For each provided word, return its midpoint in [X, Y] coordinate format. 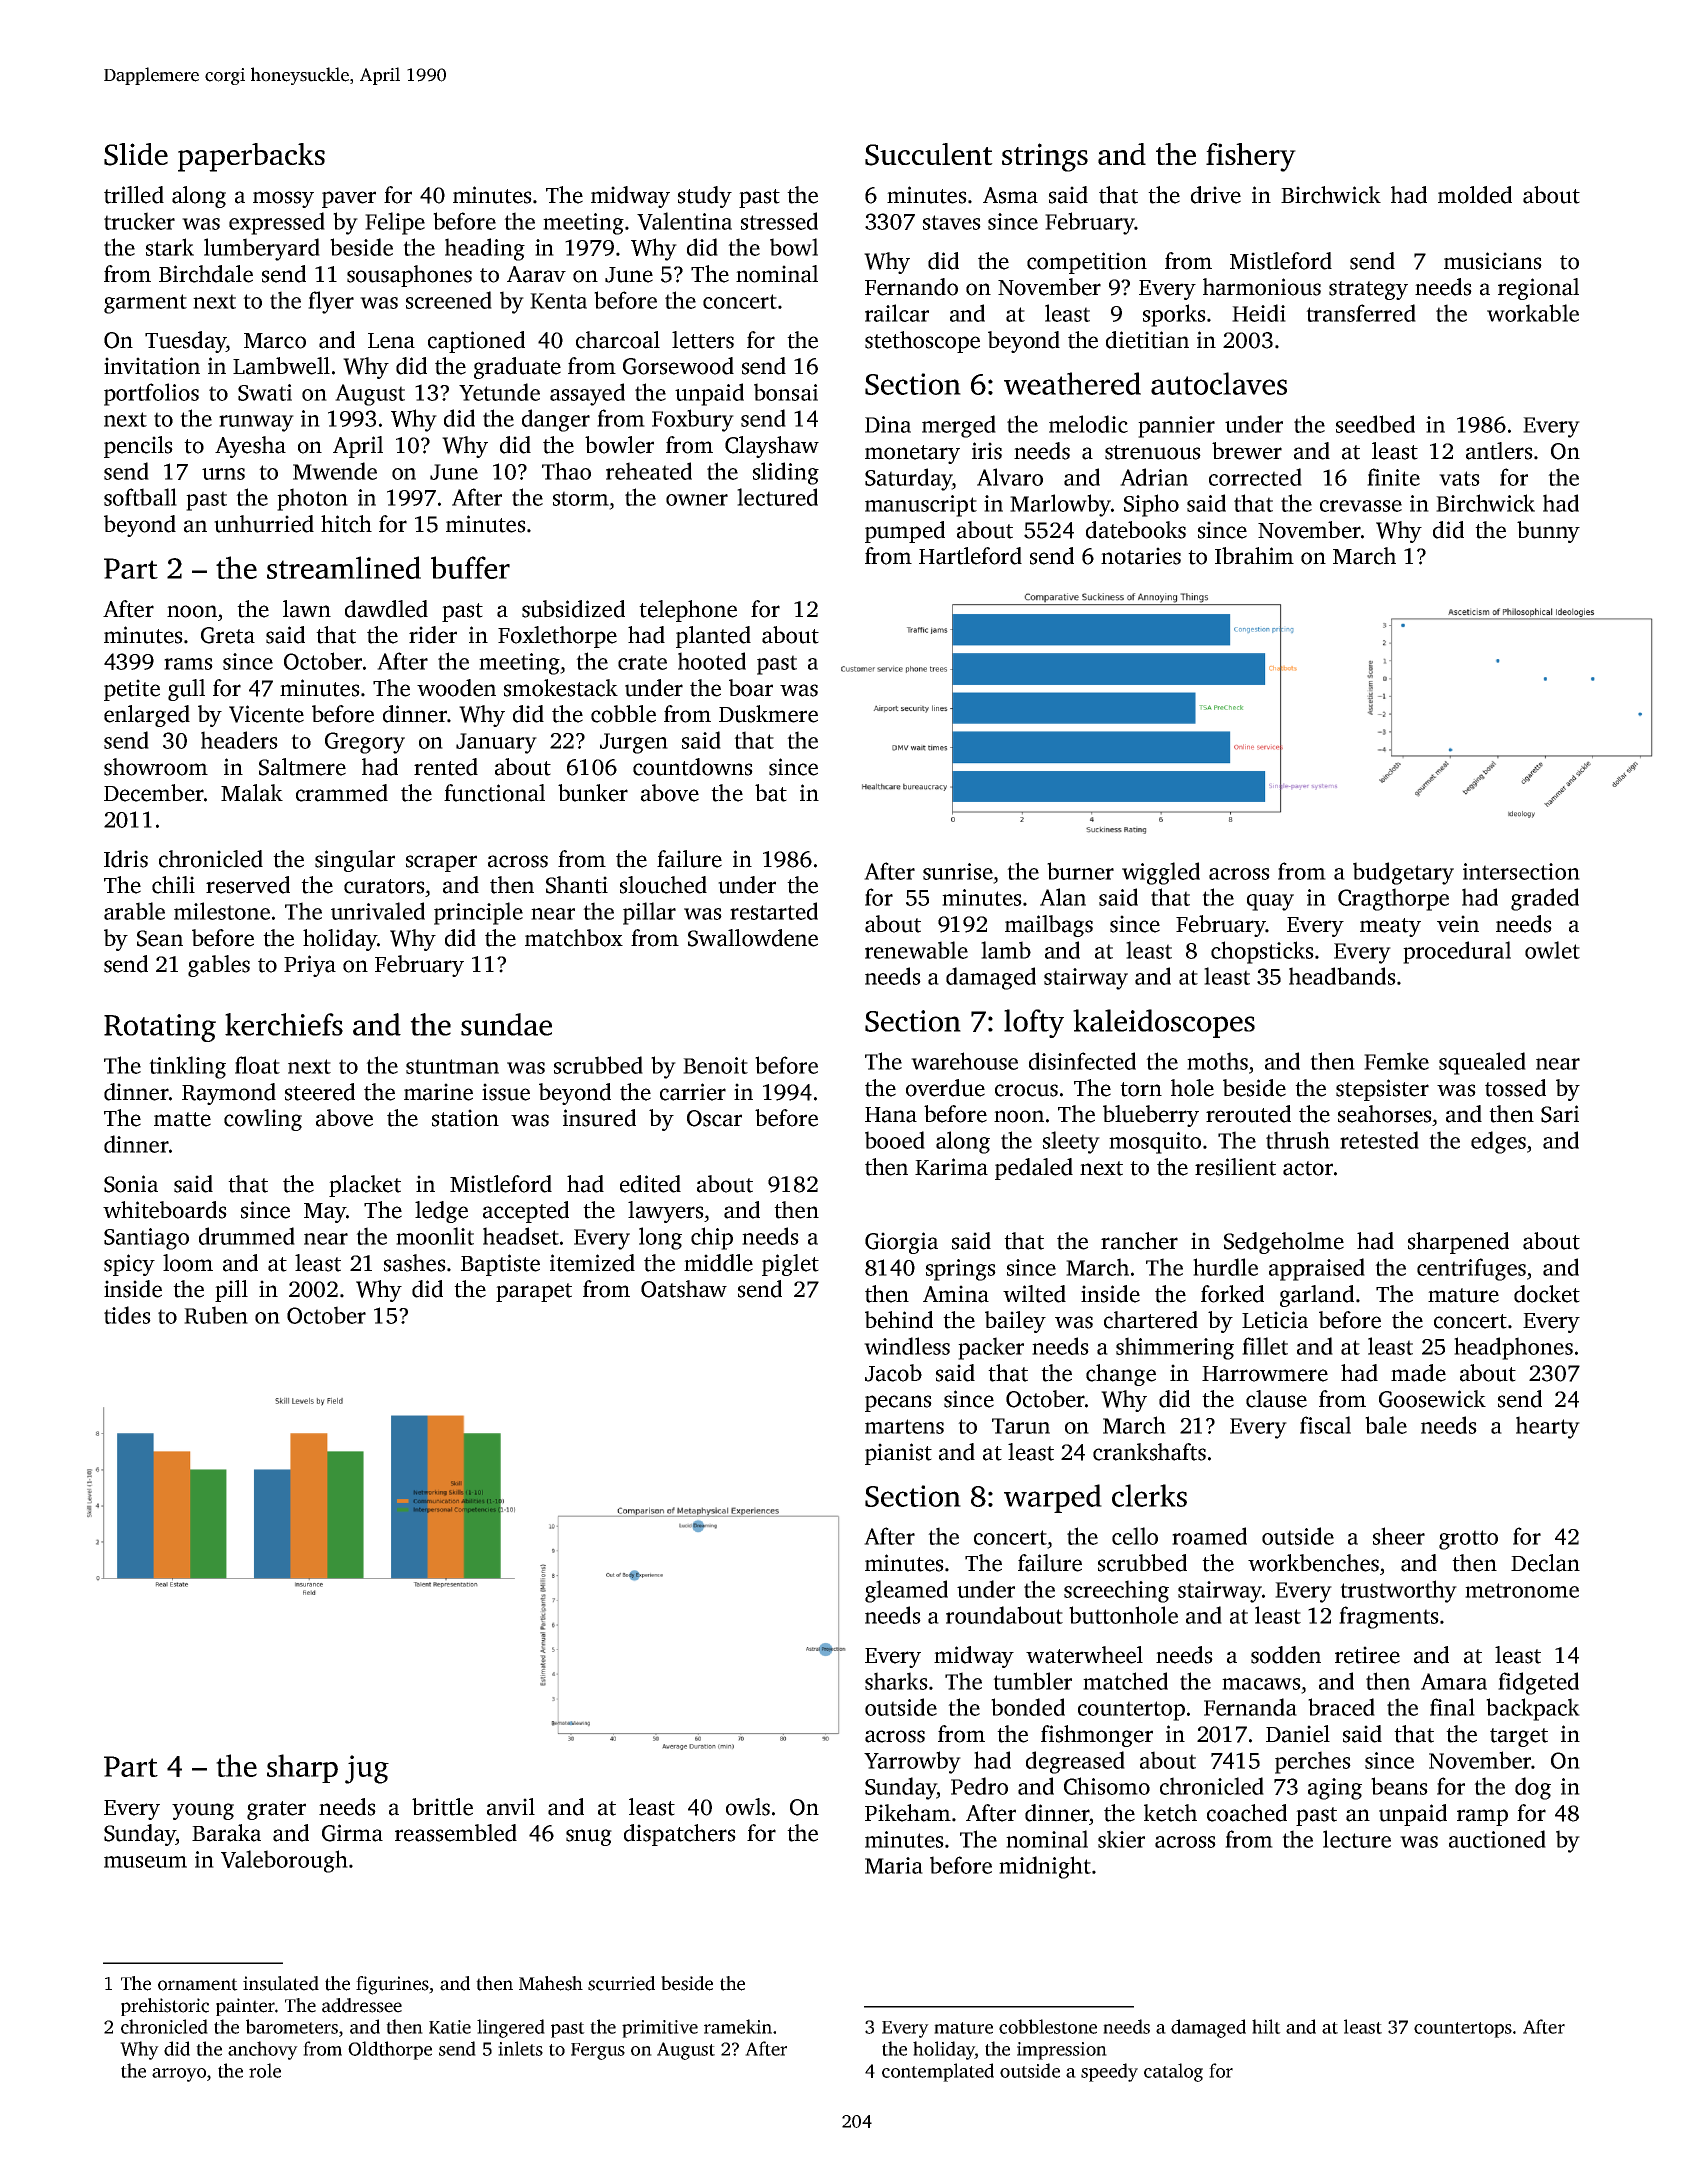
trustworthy [1398, 1591]
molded [1475, 195]
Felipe [395, 223]
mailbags [1049, 926]
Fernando [911, 287]
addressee [362, 2005]
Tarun [1021, 1426]
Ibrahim [1254, 556]
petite [132, 690]
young [203, 1811]
